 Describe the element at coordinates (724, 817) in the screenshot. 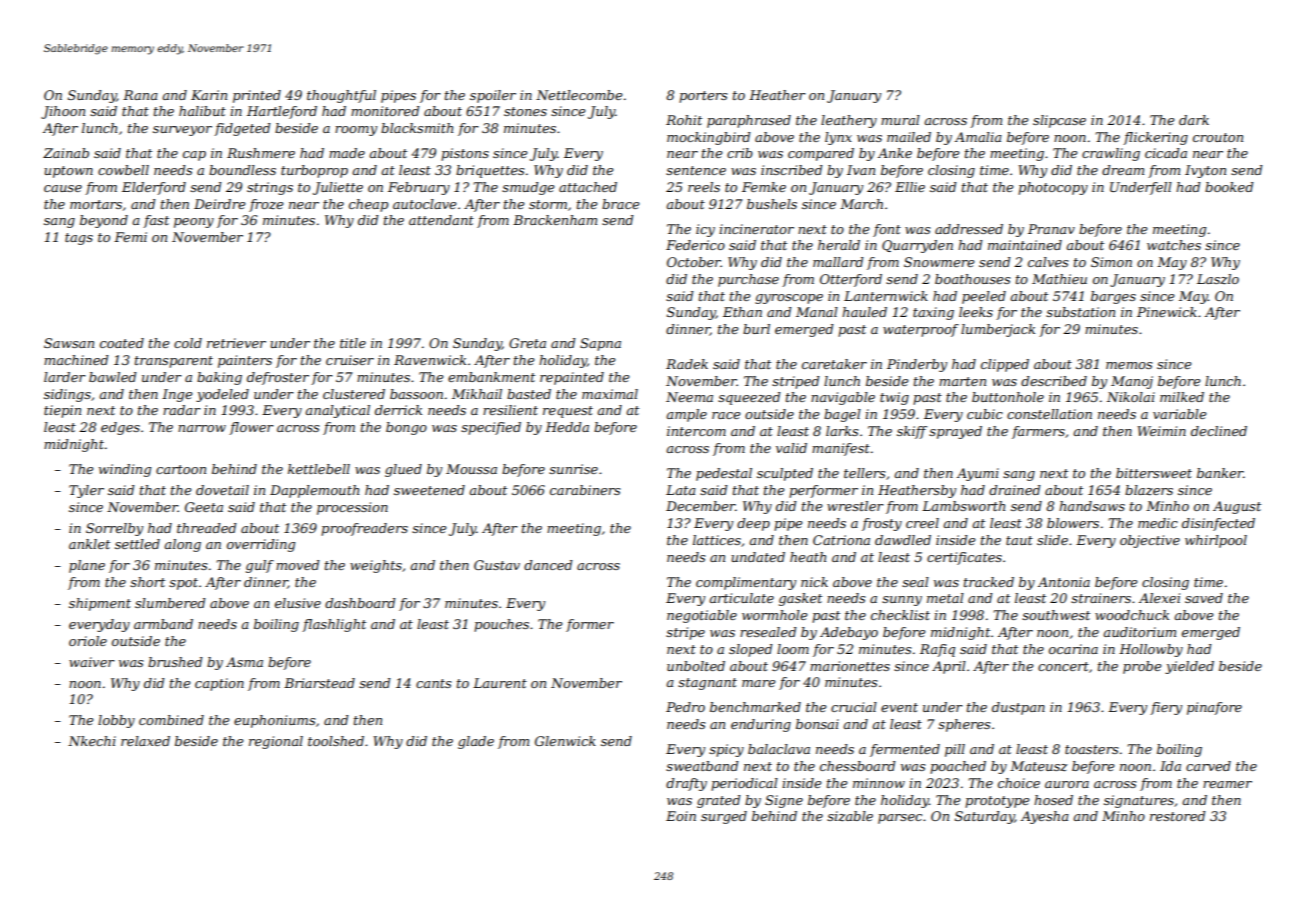

I see `surged` at that location.
